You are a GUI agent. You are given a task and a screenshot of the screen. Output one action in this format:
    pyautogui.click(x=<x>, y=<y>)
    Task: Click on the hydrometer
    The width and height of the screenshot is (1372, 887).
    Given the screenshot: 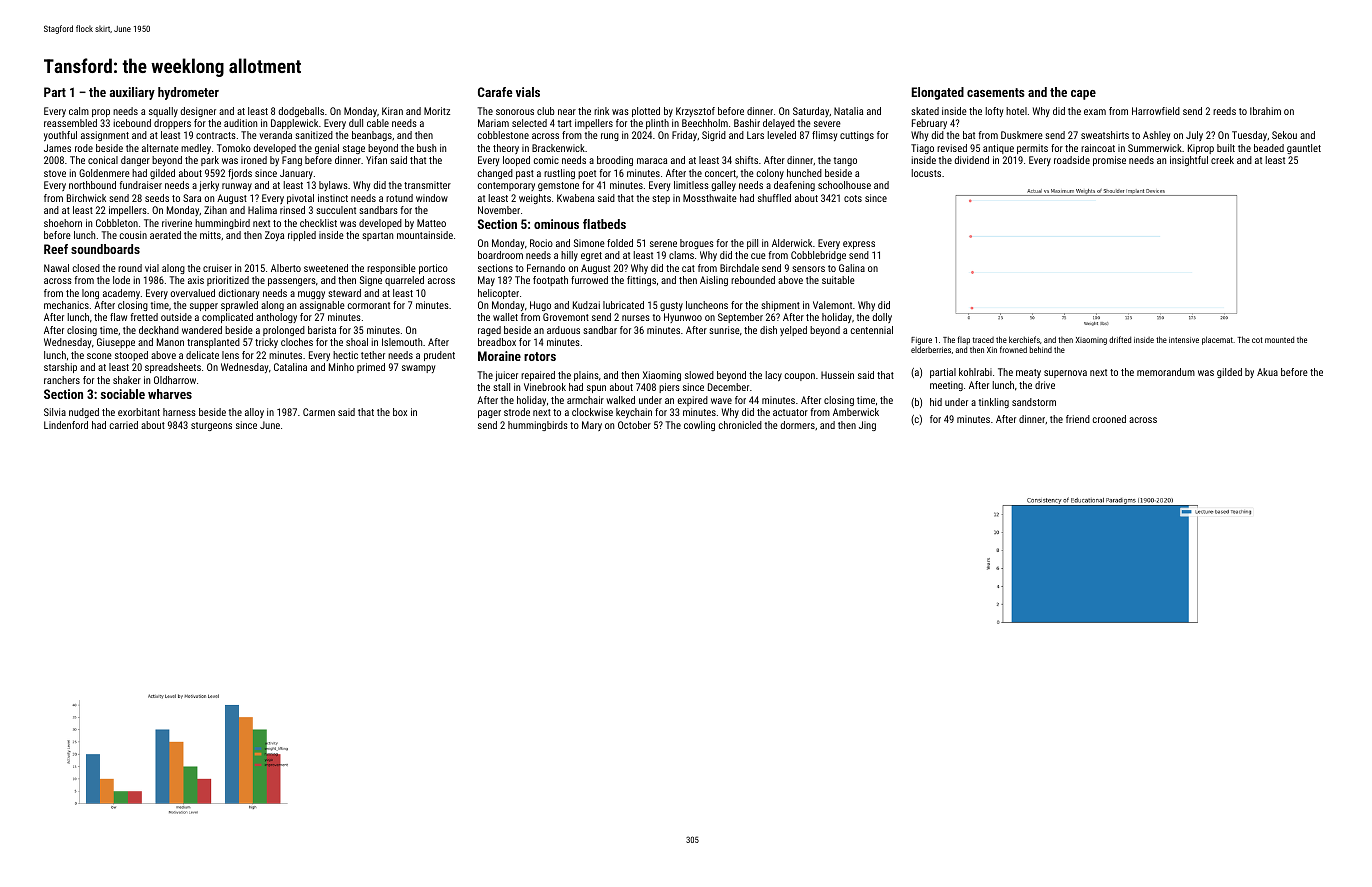 What is the action you would take?
    pyautogui.click(x=188, y=93)
